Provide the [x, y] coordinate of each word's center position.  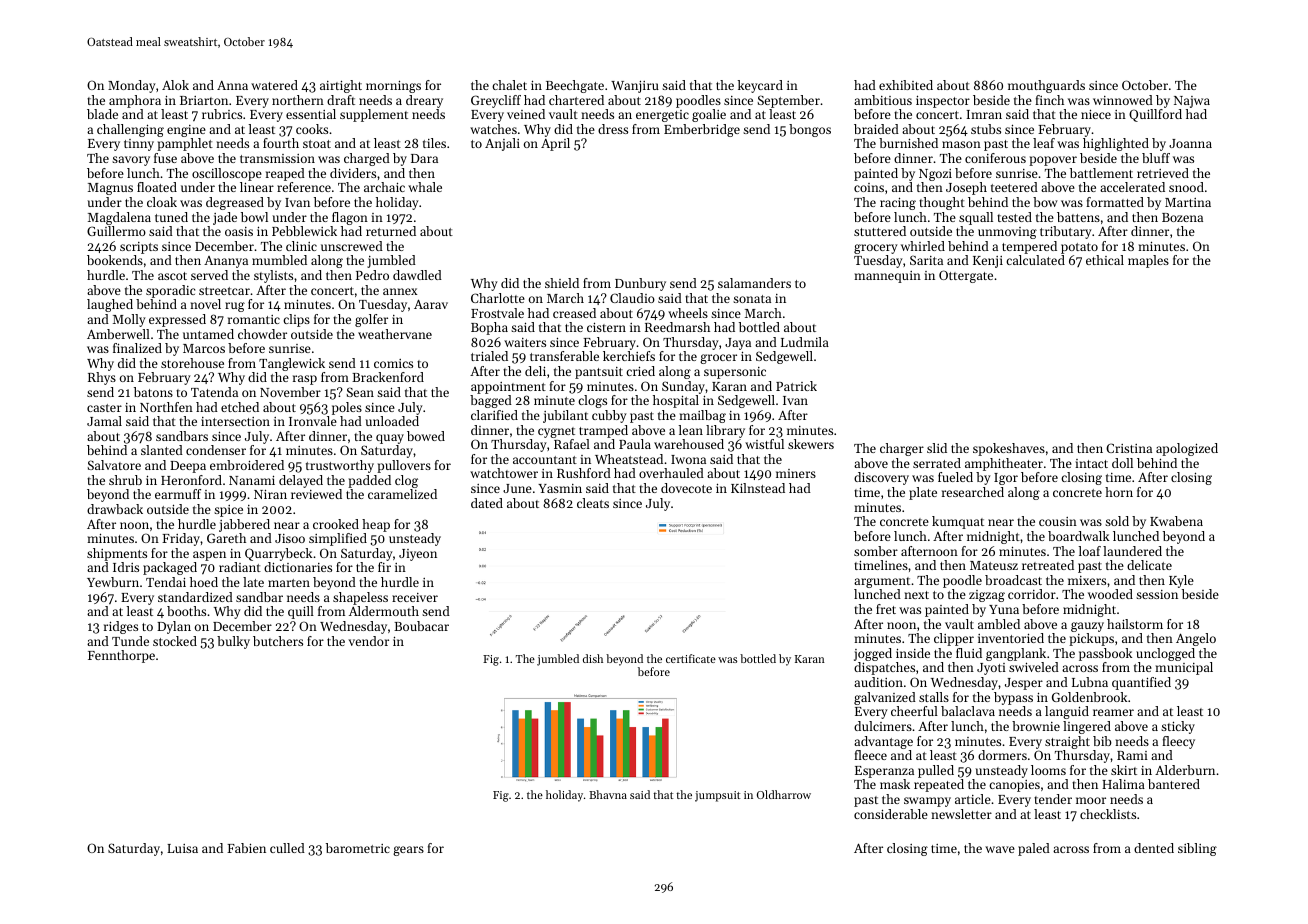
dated [487, 503]
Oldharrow [784, 794]
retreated [1048, 565]
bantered [1174, 784]
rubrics [222, 114]
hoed [204, 582]
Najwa [1192, 102]
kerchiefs [629, 356]
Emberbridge [702, 130]
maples [1148, 261]
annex [400, 291]
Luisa [182, 848]
